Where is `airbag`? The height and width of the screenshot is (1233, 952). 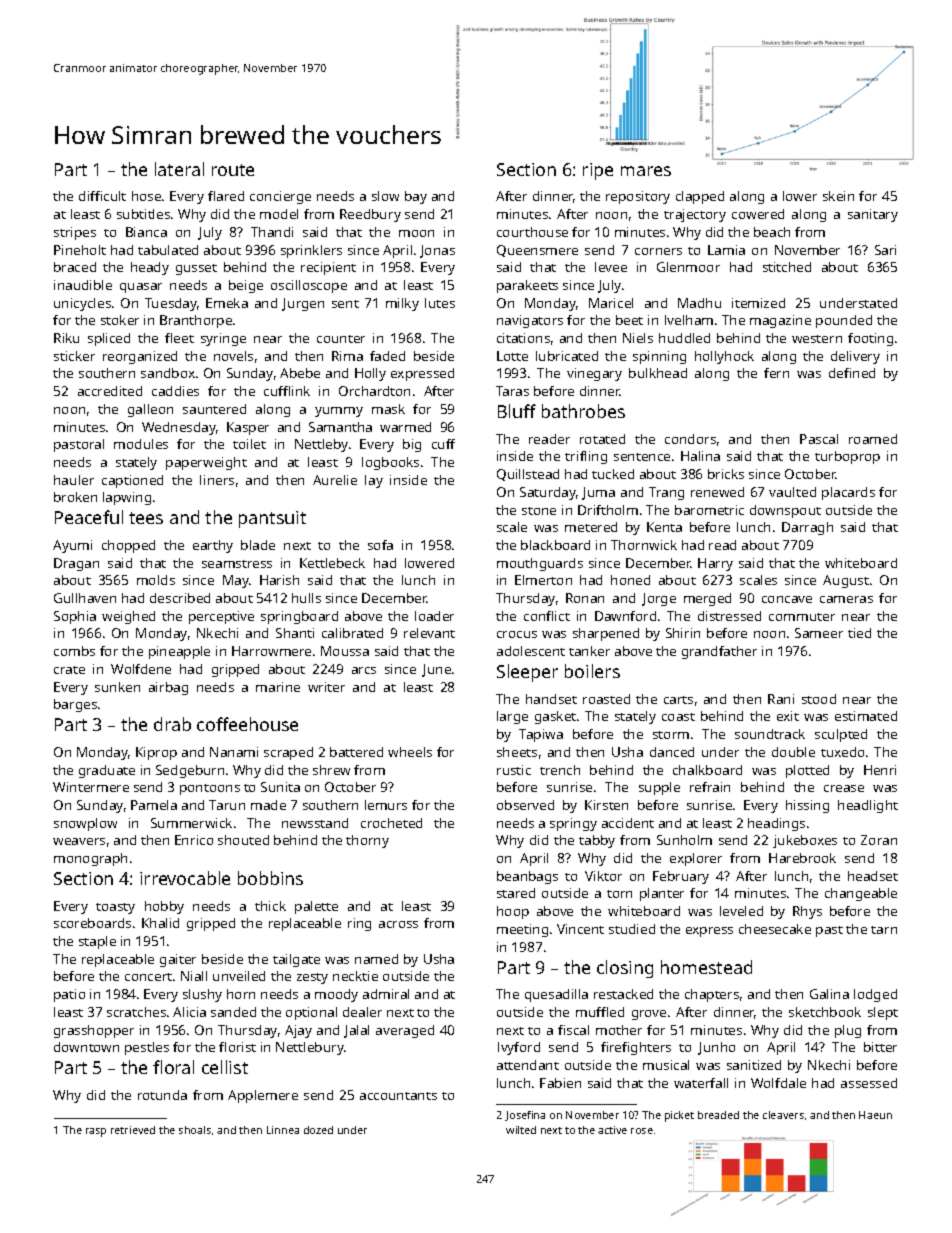
airbag is located at coordinates (168, 688).
